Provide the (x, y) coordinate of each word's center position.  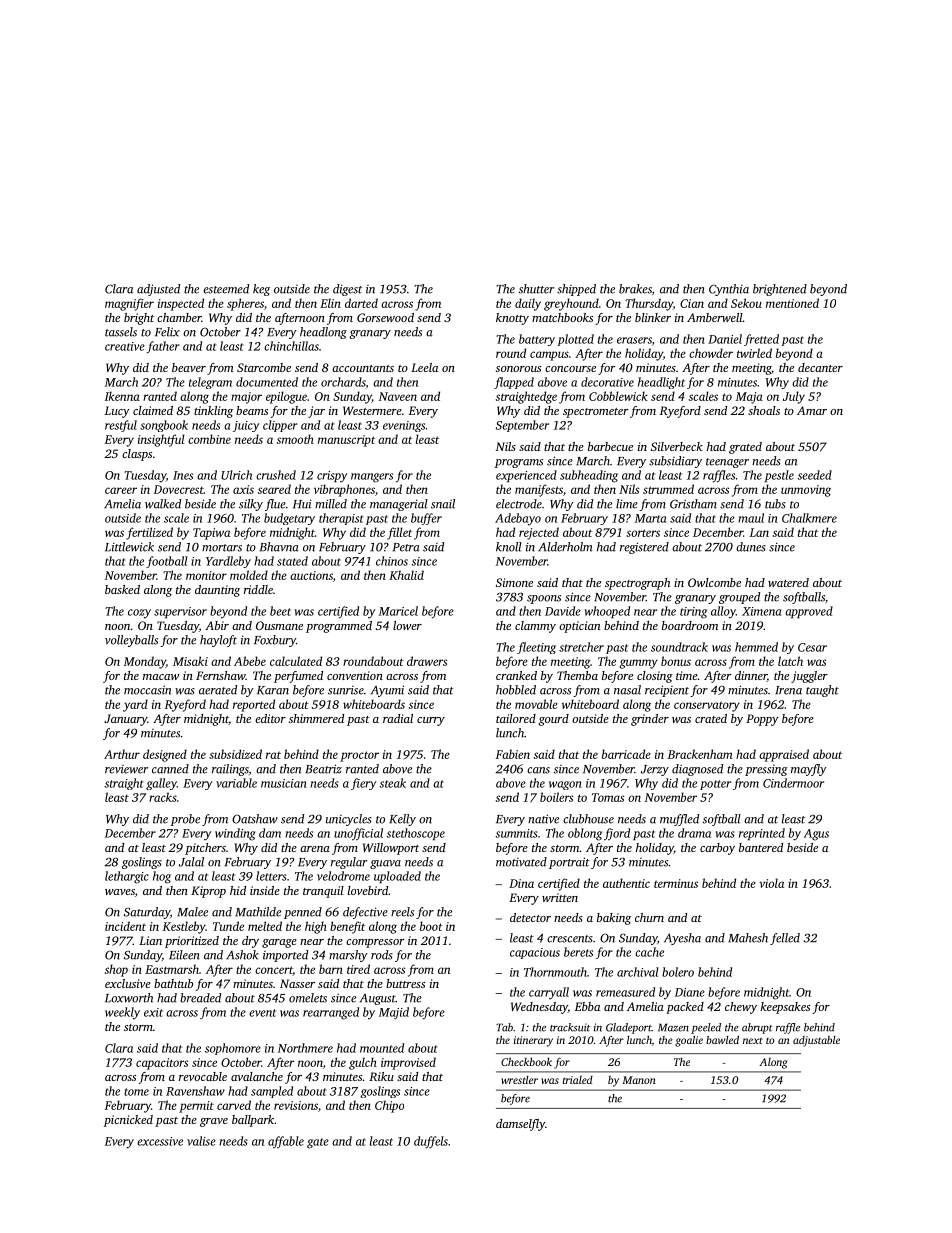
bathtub (173, 983)
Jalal (191, 862)
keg (261, 290)
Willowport (391, 849)
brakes (635, 289)
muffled (679, 820)
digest (347, 290)
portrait (569, 863)
